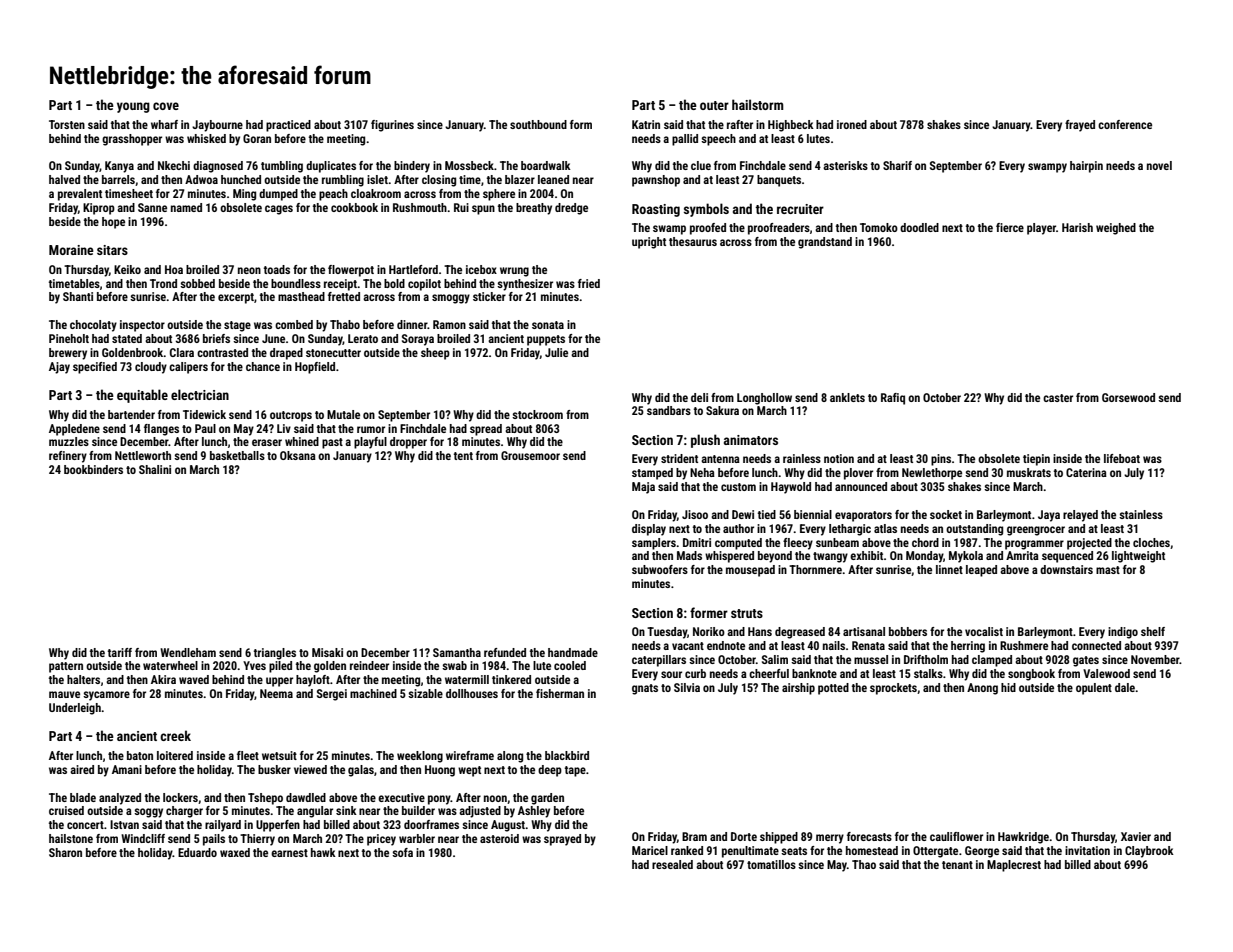 Image resolution: width=1233 pixels, height=952 pixels. What do you see at coordinates (982, 689) in the page?
I see `Anong` at bounding box center [982, 689].
